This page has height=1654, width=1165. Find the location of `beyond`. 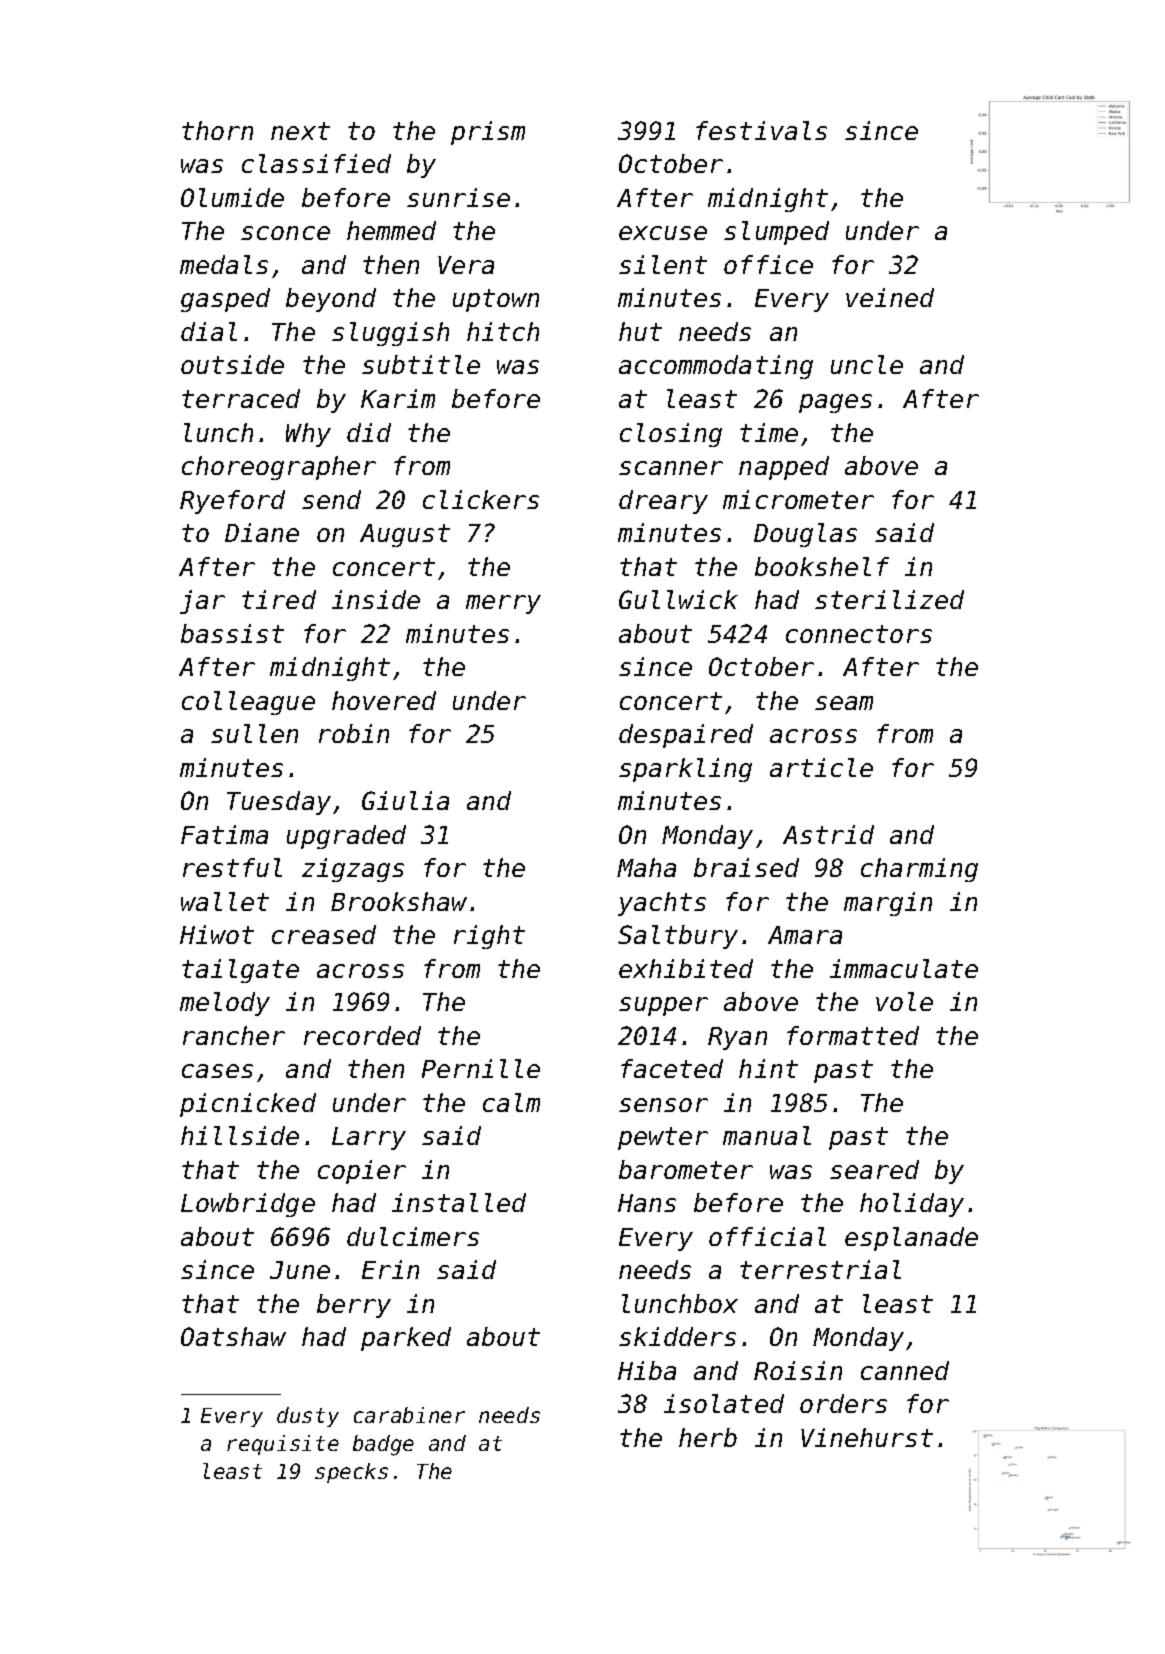

beyond is located at coordinates (331, 300).
